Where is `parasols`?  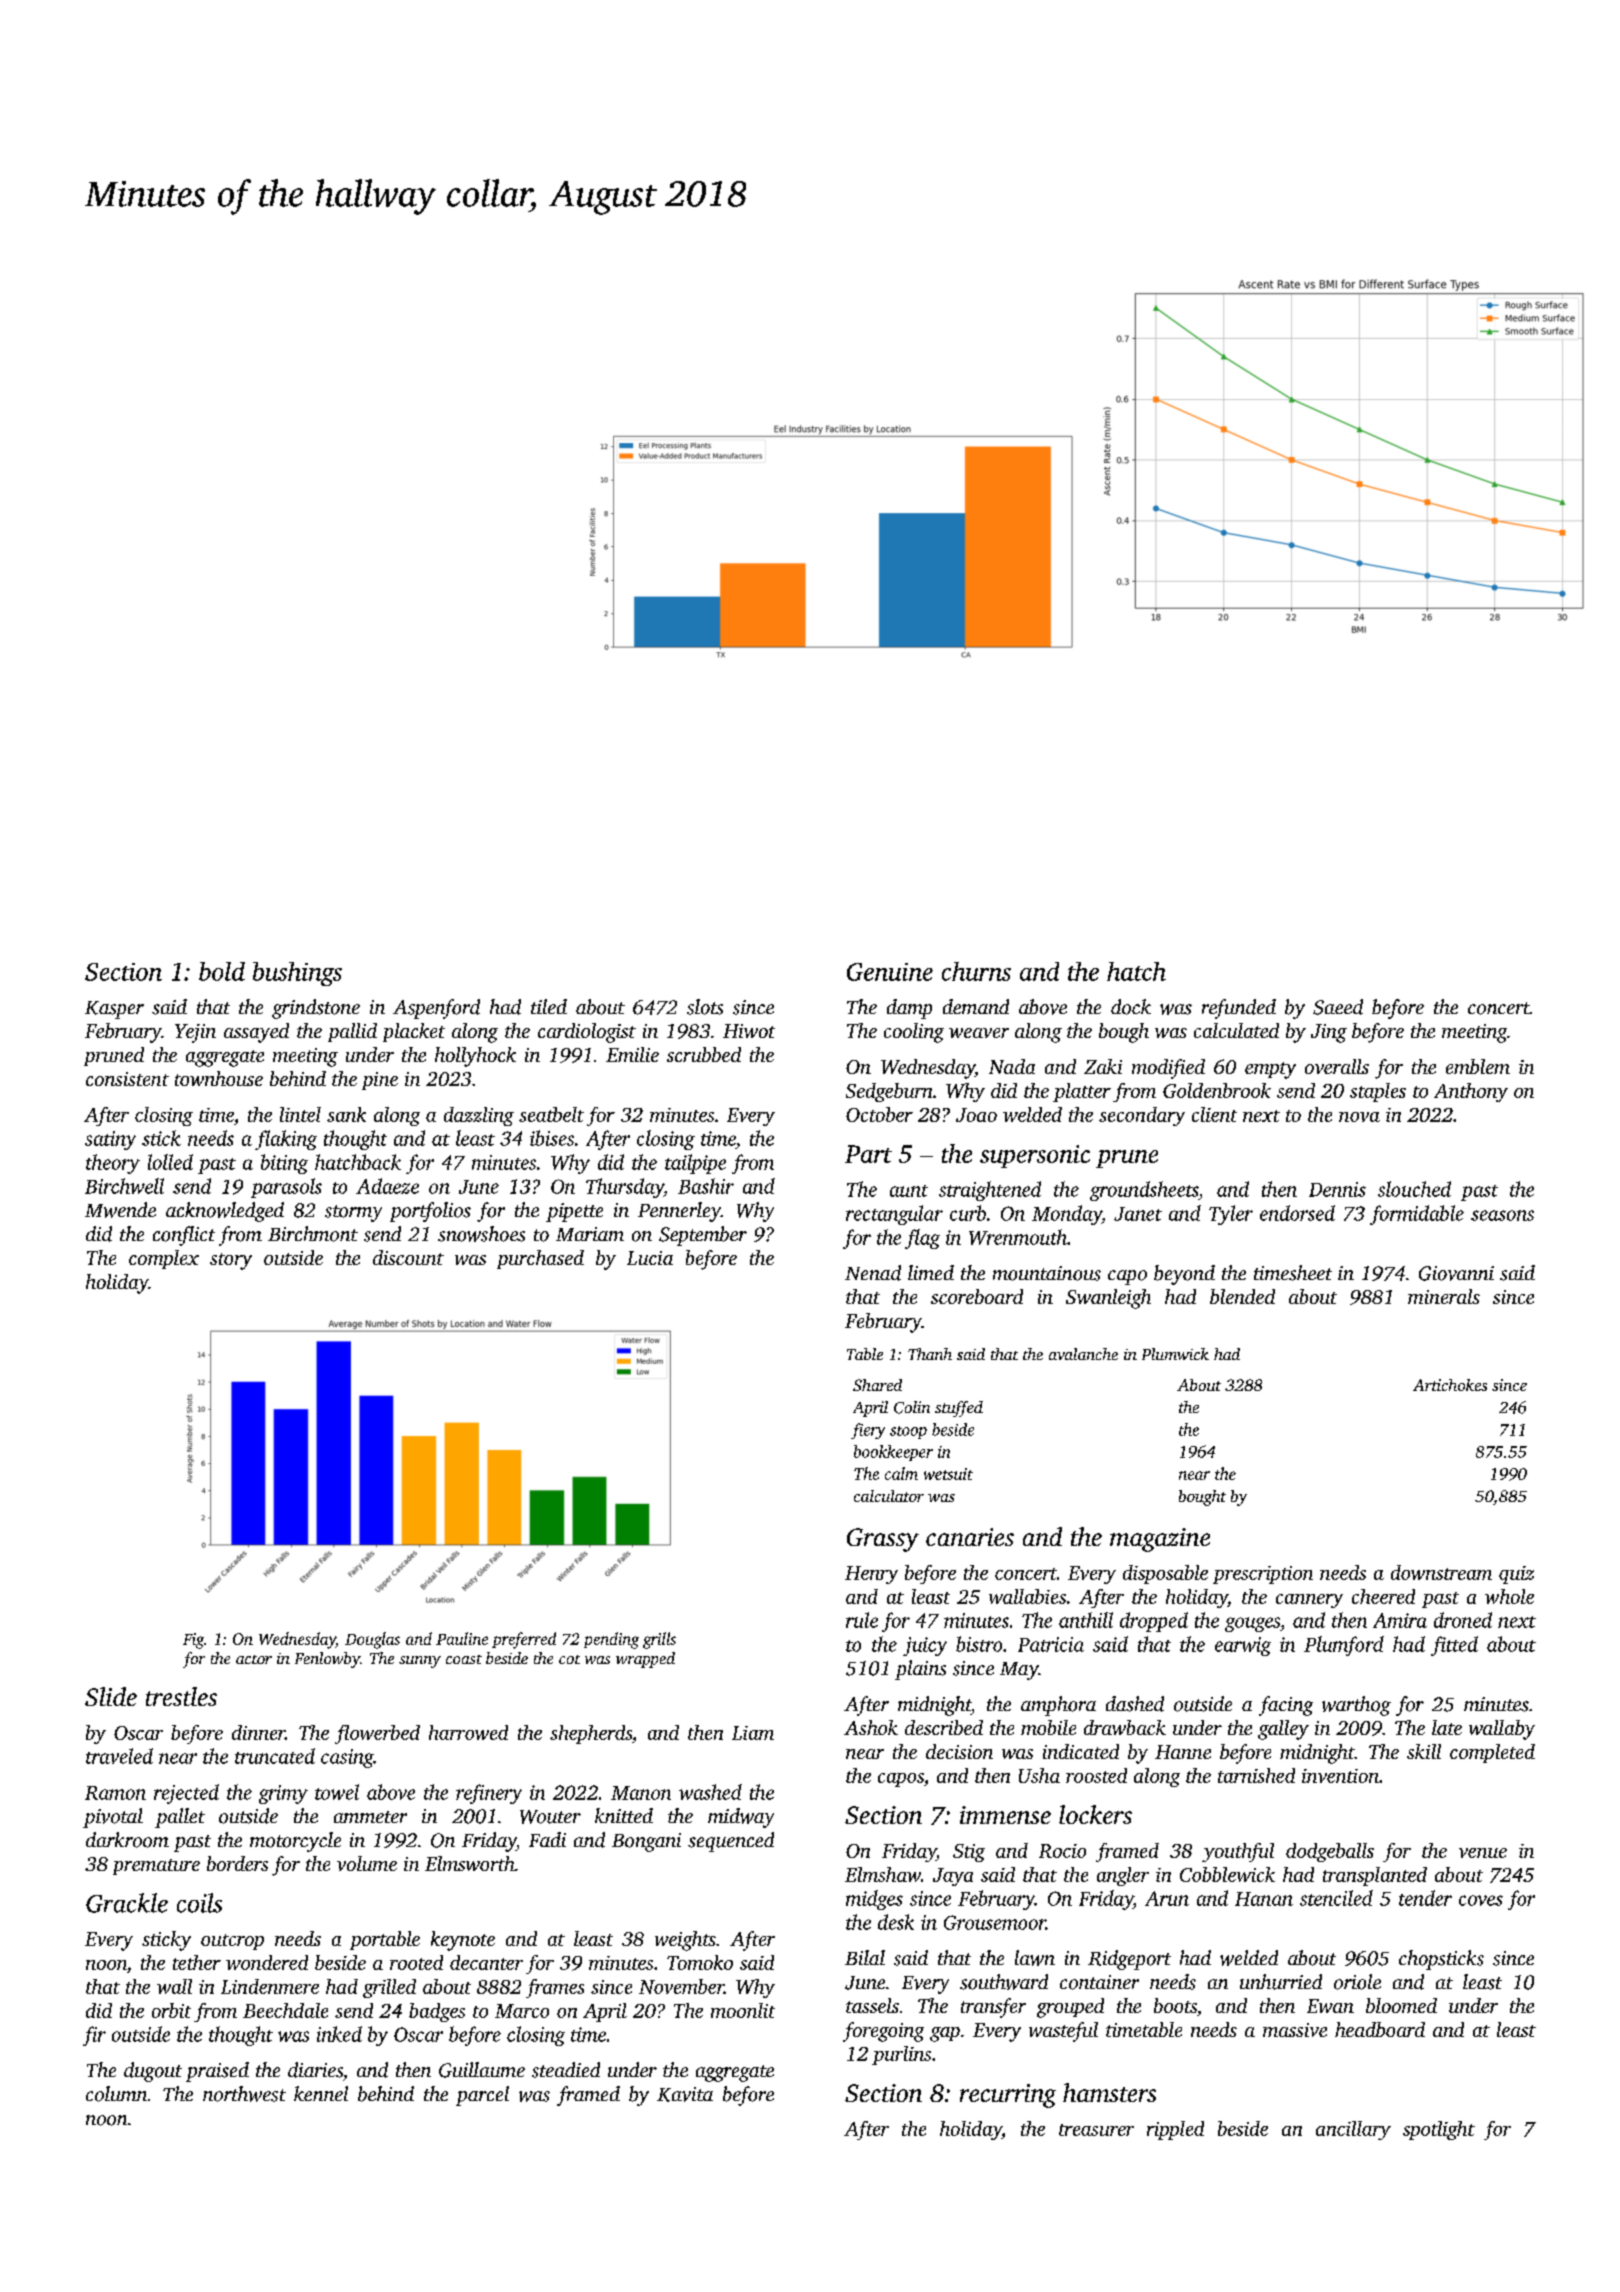
parasols is located at coordinates (286, 1188).
